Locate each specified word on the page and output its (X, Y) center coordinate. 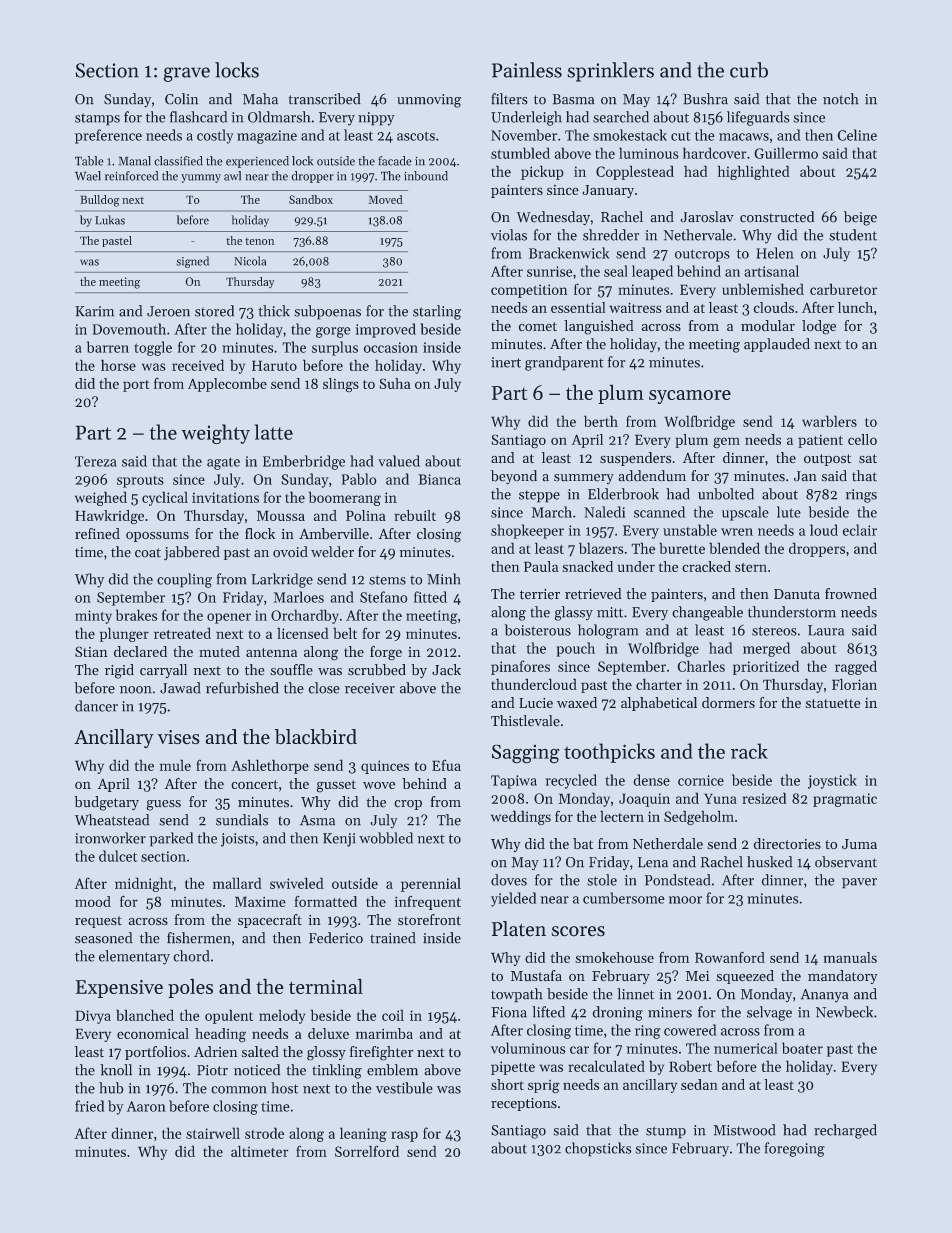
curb (749, 70)
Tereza (96, 461)
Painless (527, 70)
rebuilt (415, 515)
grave (186, 74)
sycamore (690, 397)
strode (264, 1133)
